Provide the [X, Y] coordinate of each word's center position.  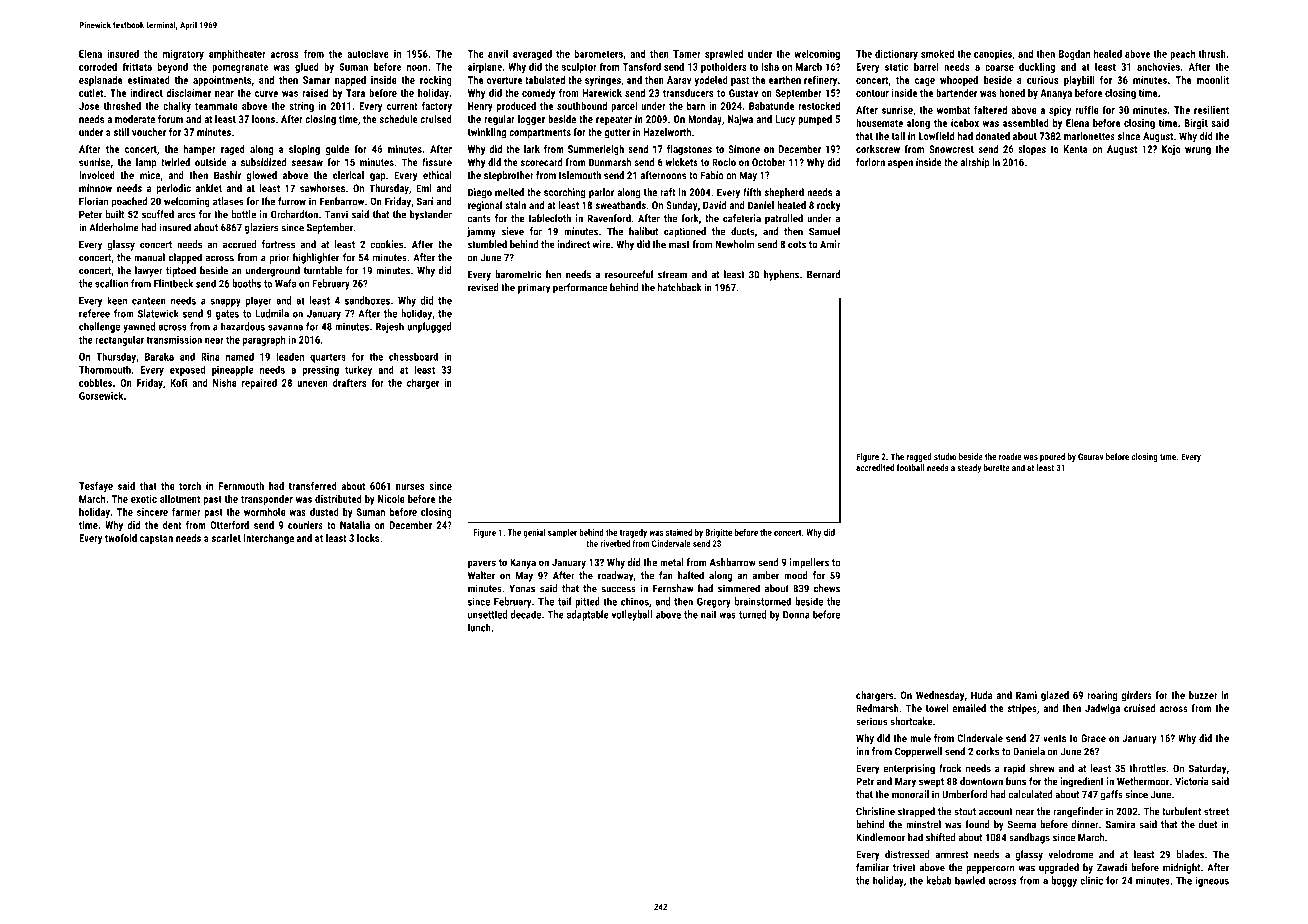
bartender [956, 93]
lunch [479, 627]
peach [1182, 54]
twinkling [487, 133]
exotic [144, 499]
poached [129, 202]
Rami [1026, 695]
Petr [865, 781]
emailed [969, 708]
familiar [872, 867]
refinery [820, 81]
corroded [98, 66]
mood [796, 575]
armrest [951, 855]
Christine [875, 811]
